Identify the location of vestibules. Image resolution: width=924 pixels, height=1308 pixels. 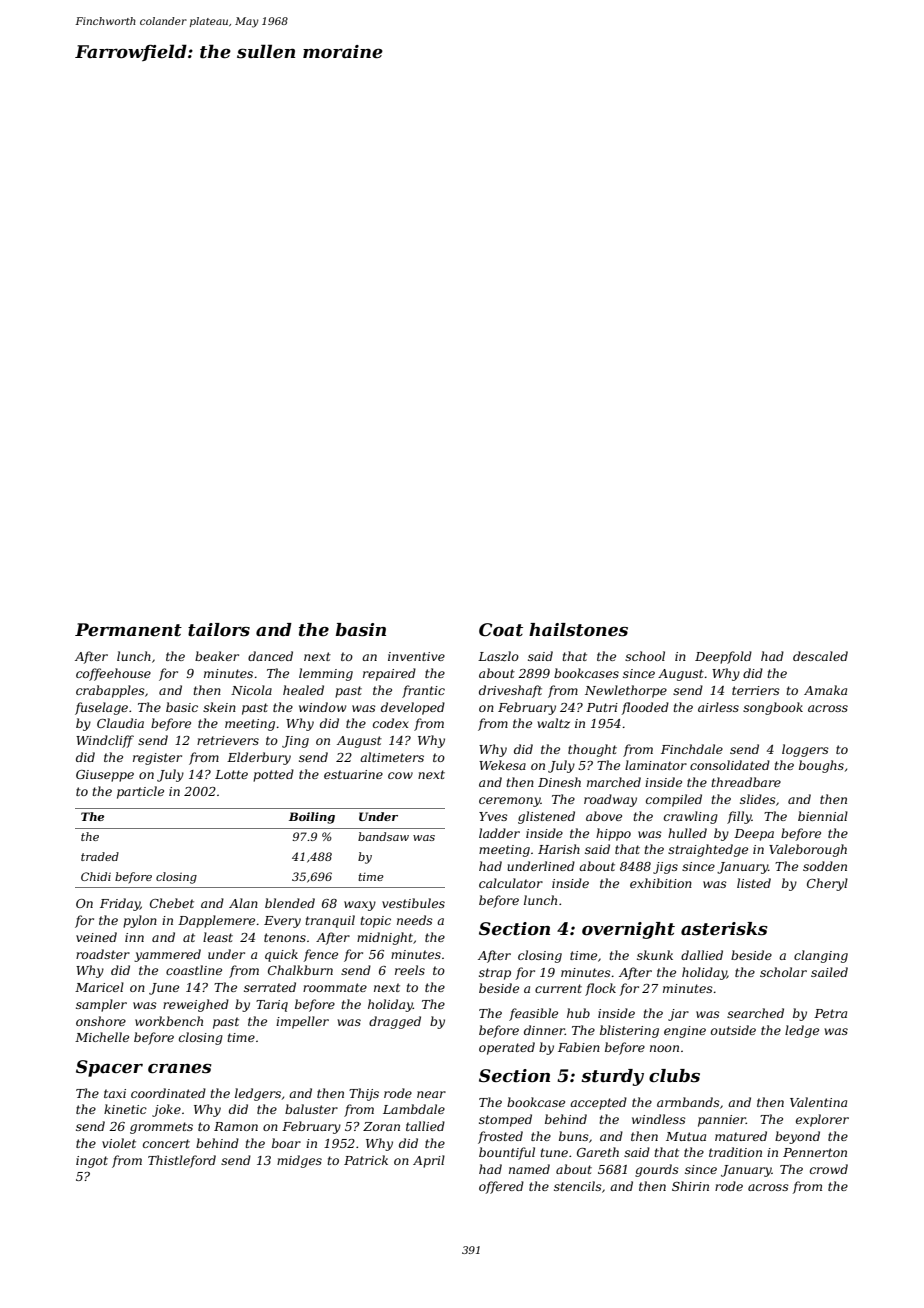
(413, 903).
